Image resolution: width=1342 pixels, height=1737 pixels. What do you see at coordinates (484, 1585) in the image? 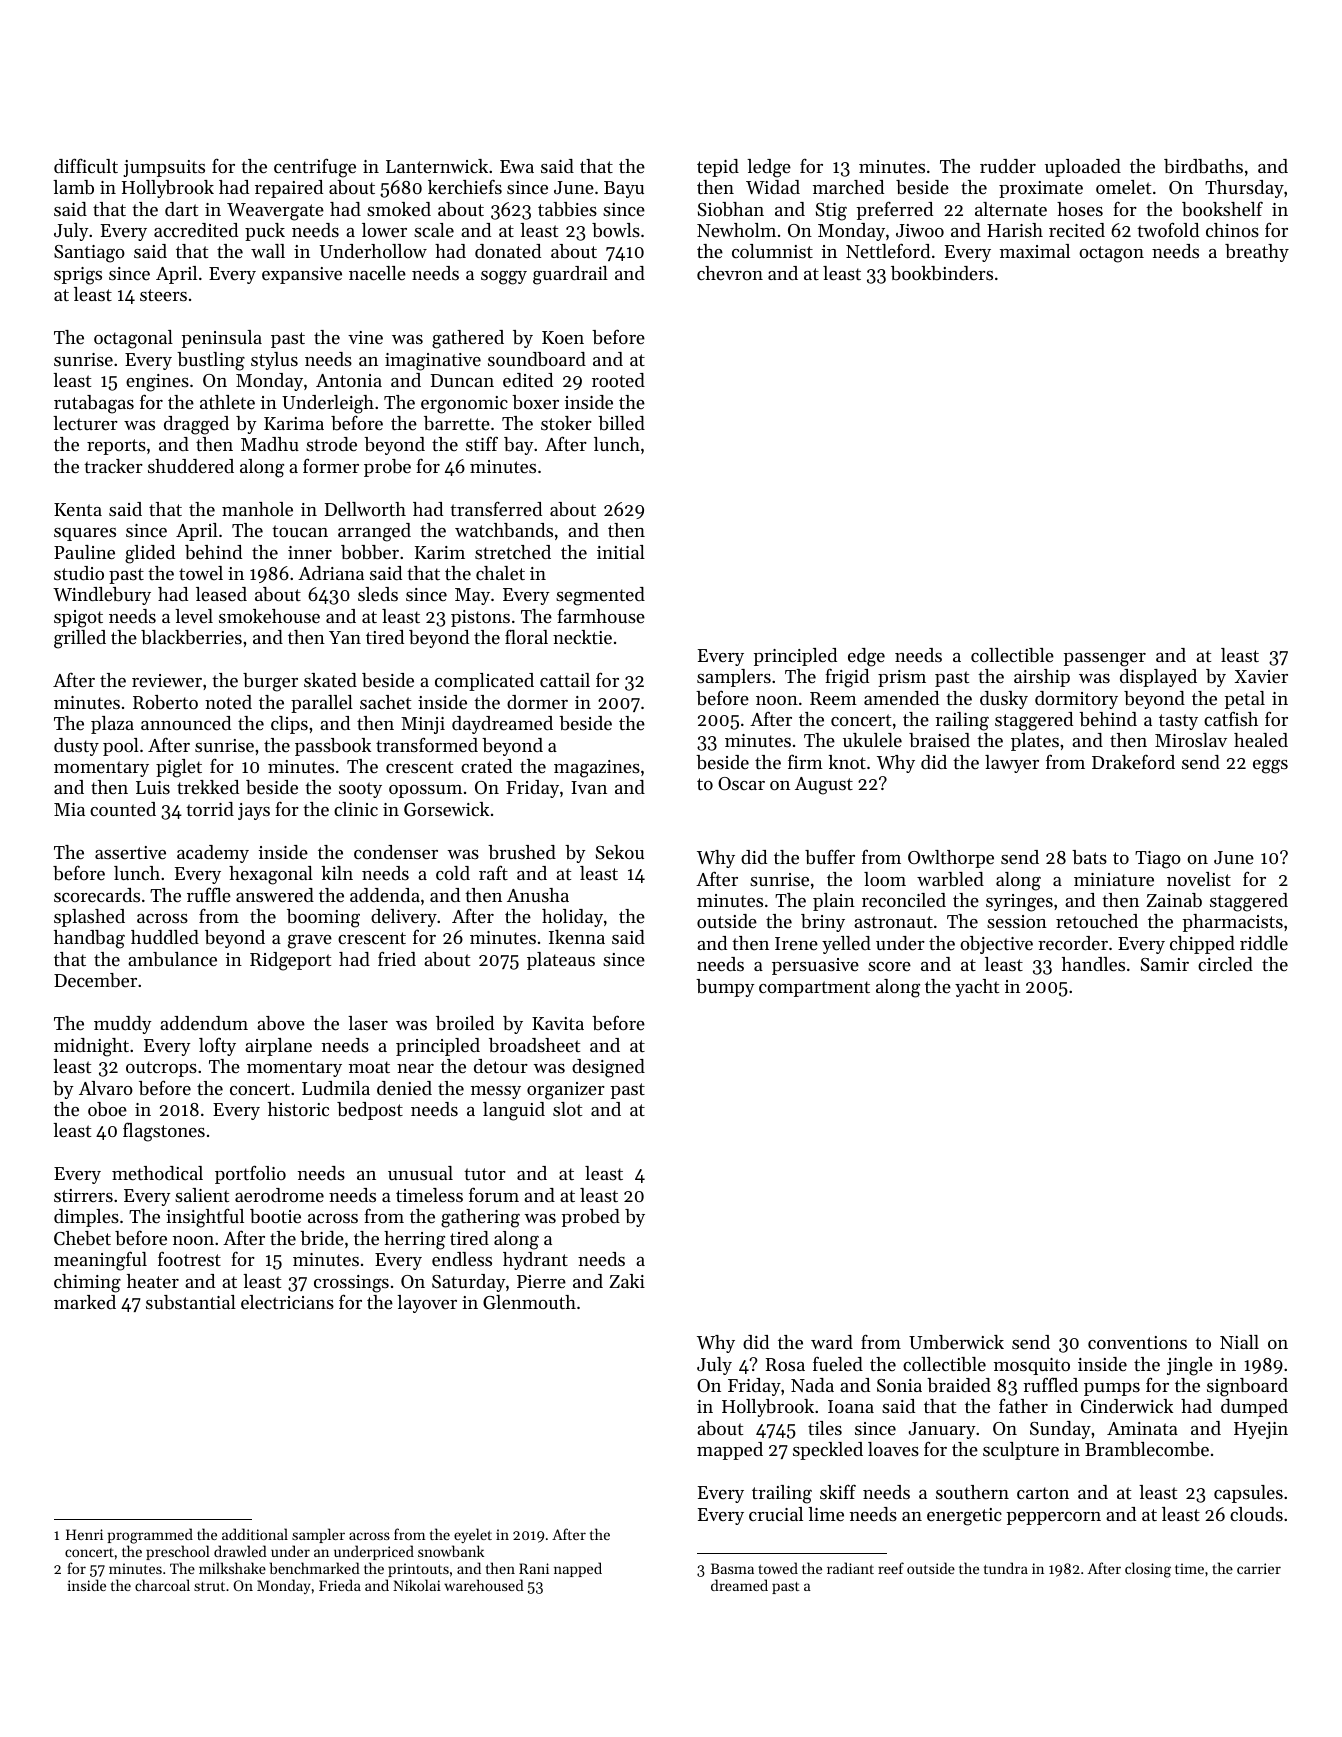
I see `warehoused` at bounding box center [484, 1585].
